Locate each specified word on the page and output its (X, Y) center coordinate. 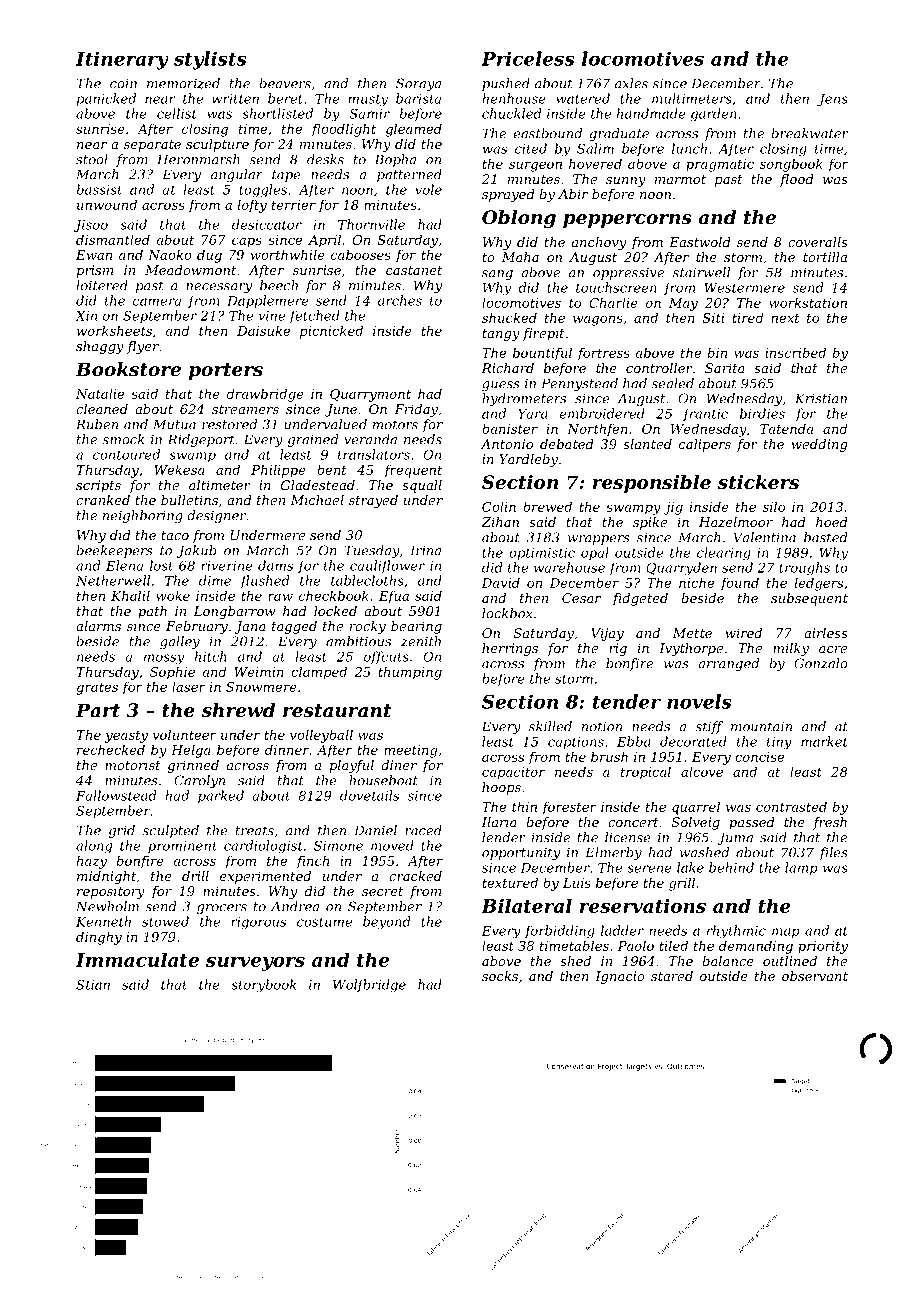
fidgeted (640, 599)
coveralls (818, 242)
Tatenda (786, 428)
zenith (421, 641)
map (786, 933)
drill (195, 876)
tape (286, 176)
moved (392, 845)
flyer (143, 347)
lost (161, 565)
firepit (544, 334)
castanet (414, 270)
